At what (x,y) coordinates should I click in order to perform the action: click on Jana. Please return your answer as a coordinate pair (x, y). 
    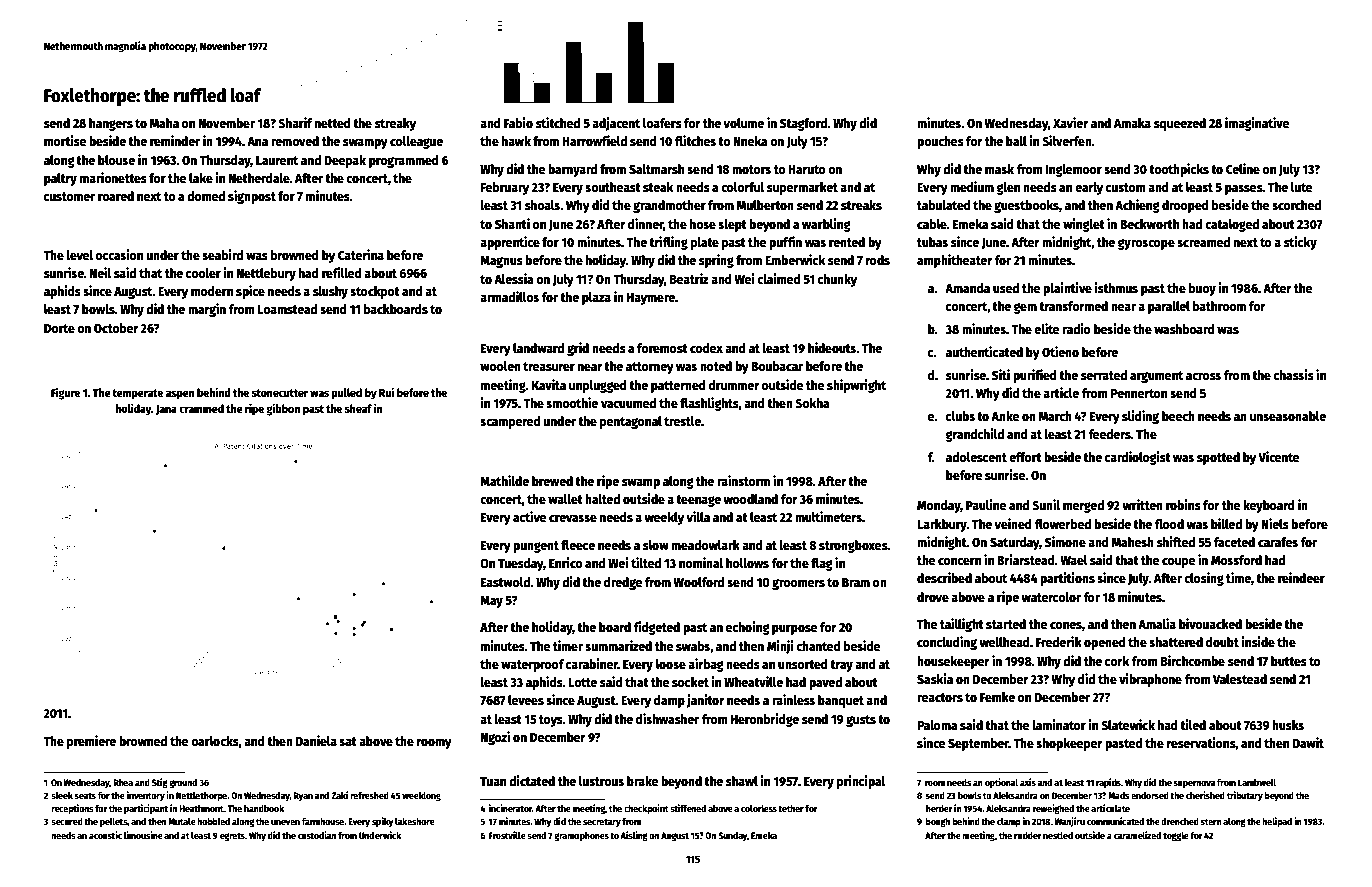
    Looking at the image, I should click on (166, 410).
